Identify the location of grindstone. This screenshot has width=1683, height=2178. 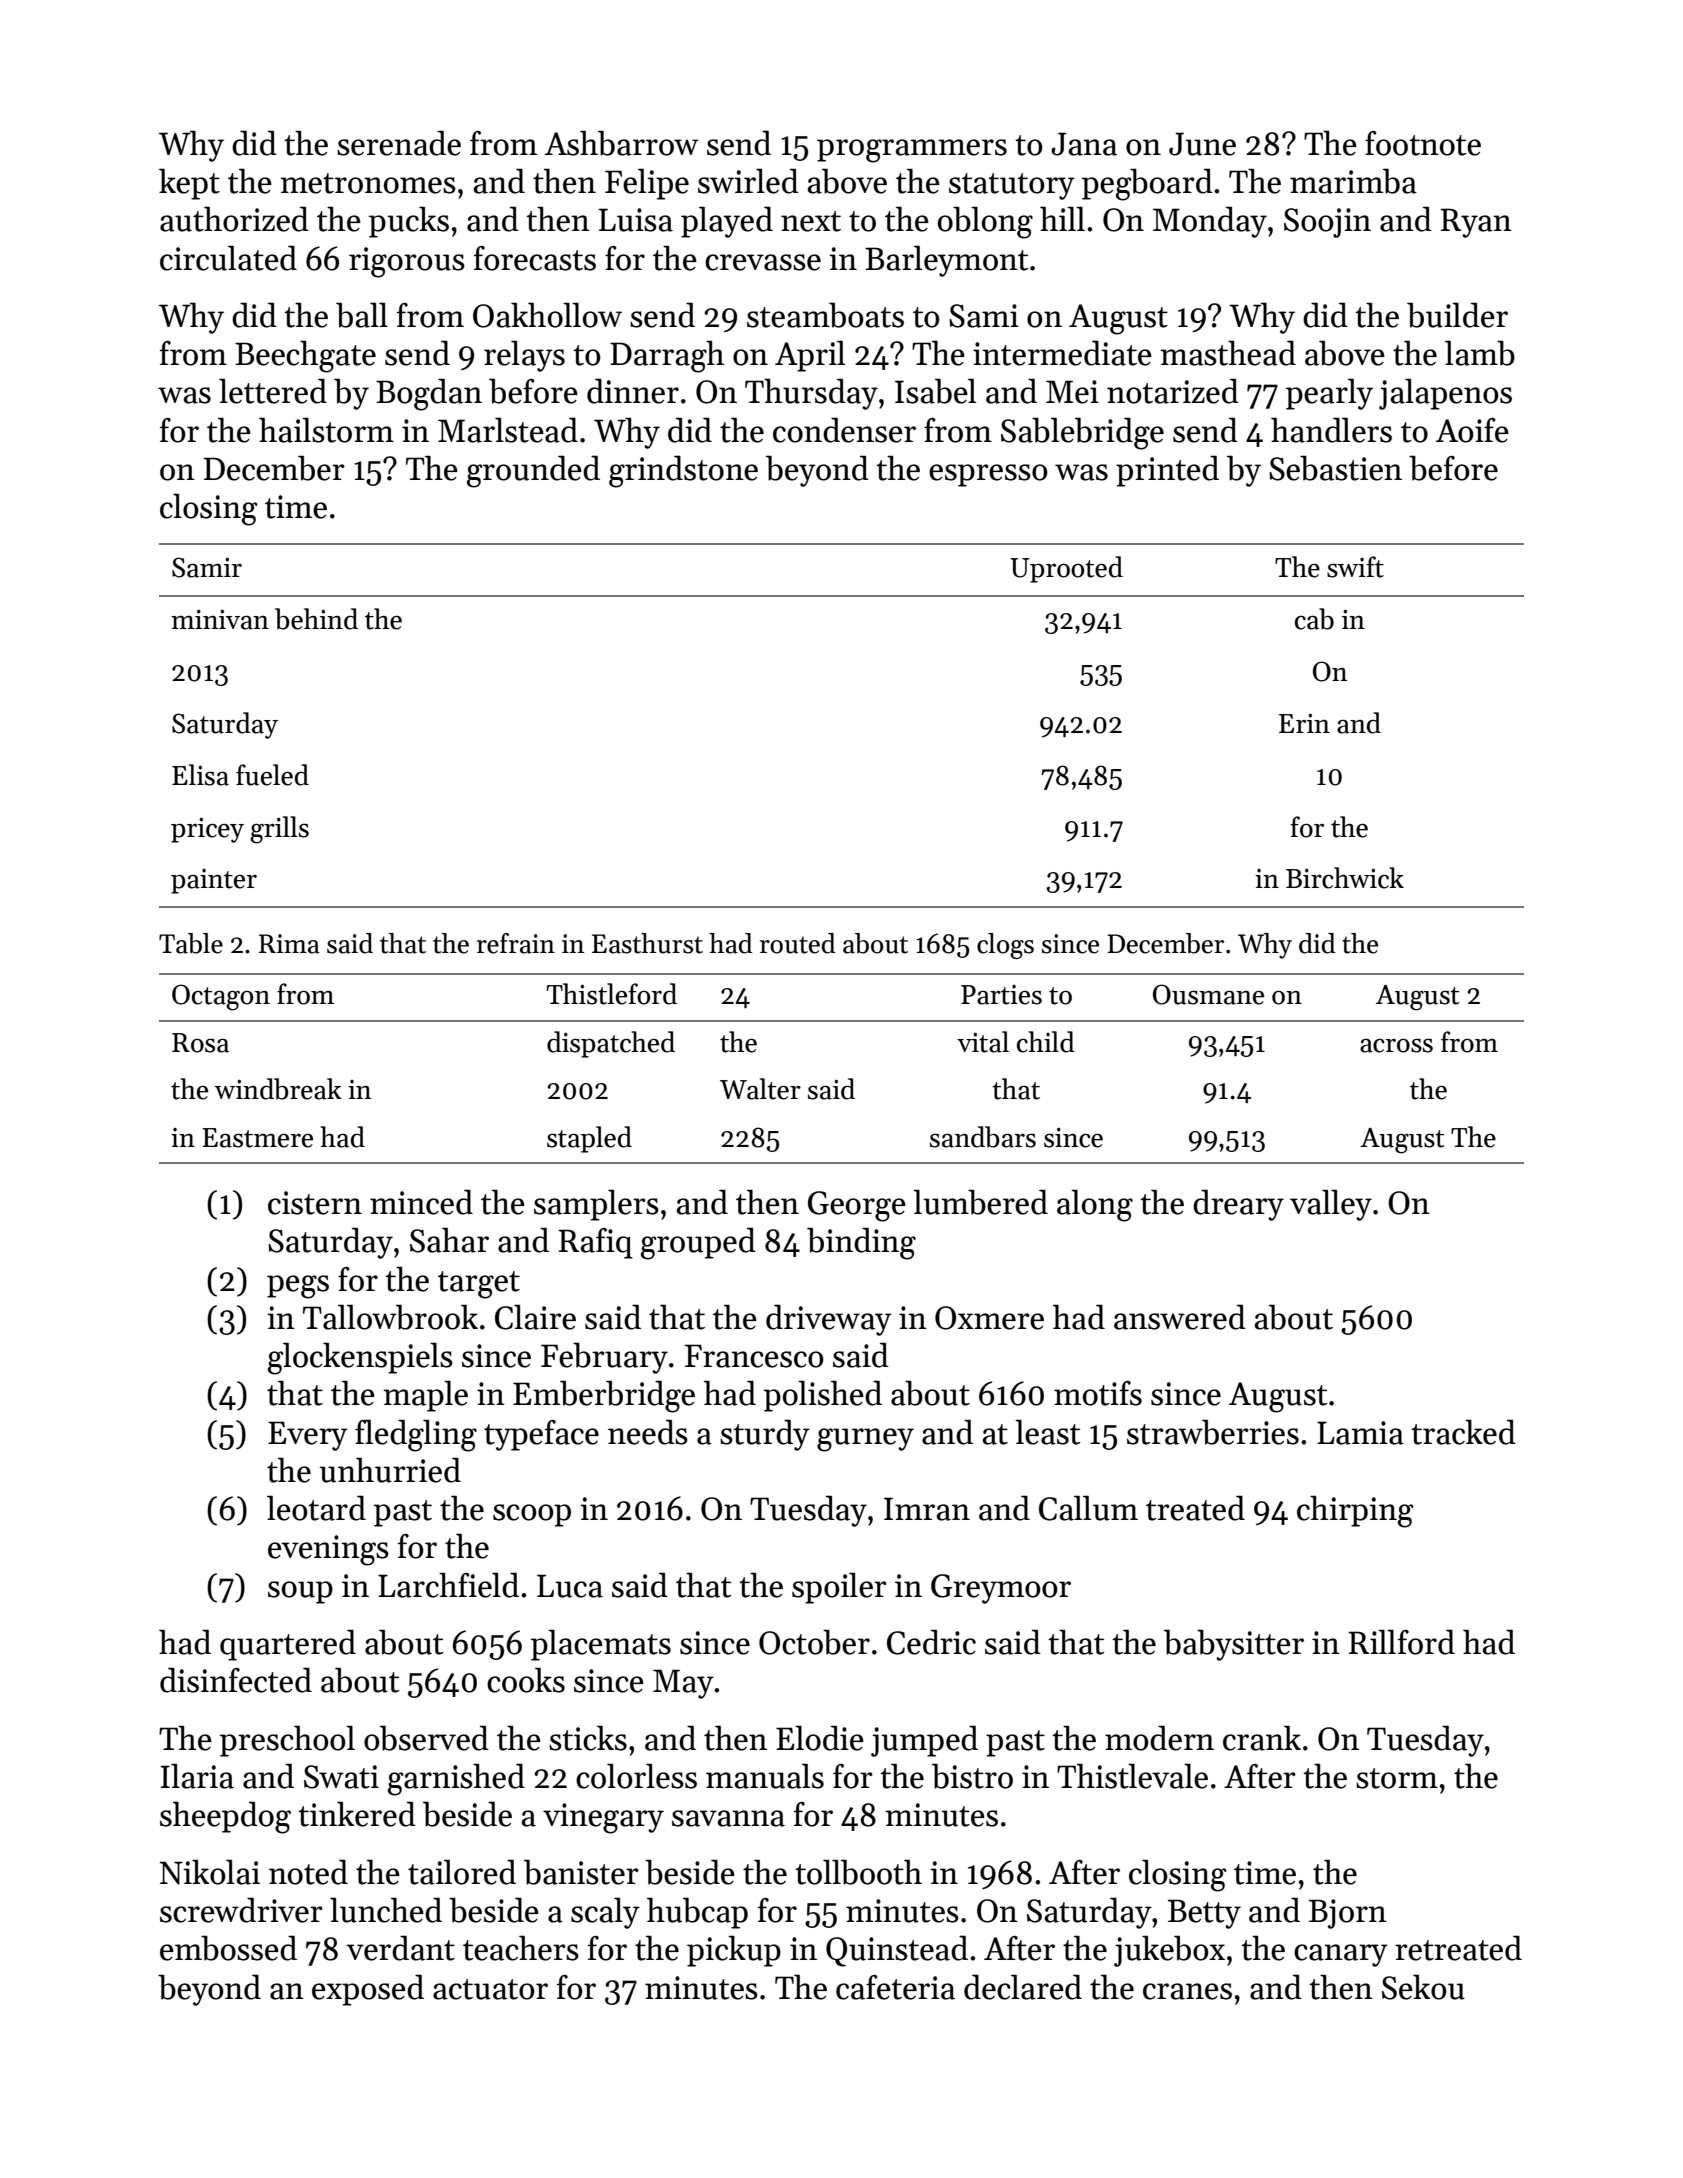
(683, 471).
